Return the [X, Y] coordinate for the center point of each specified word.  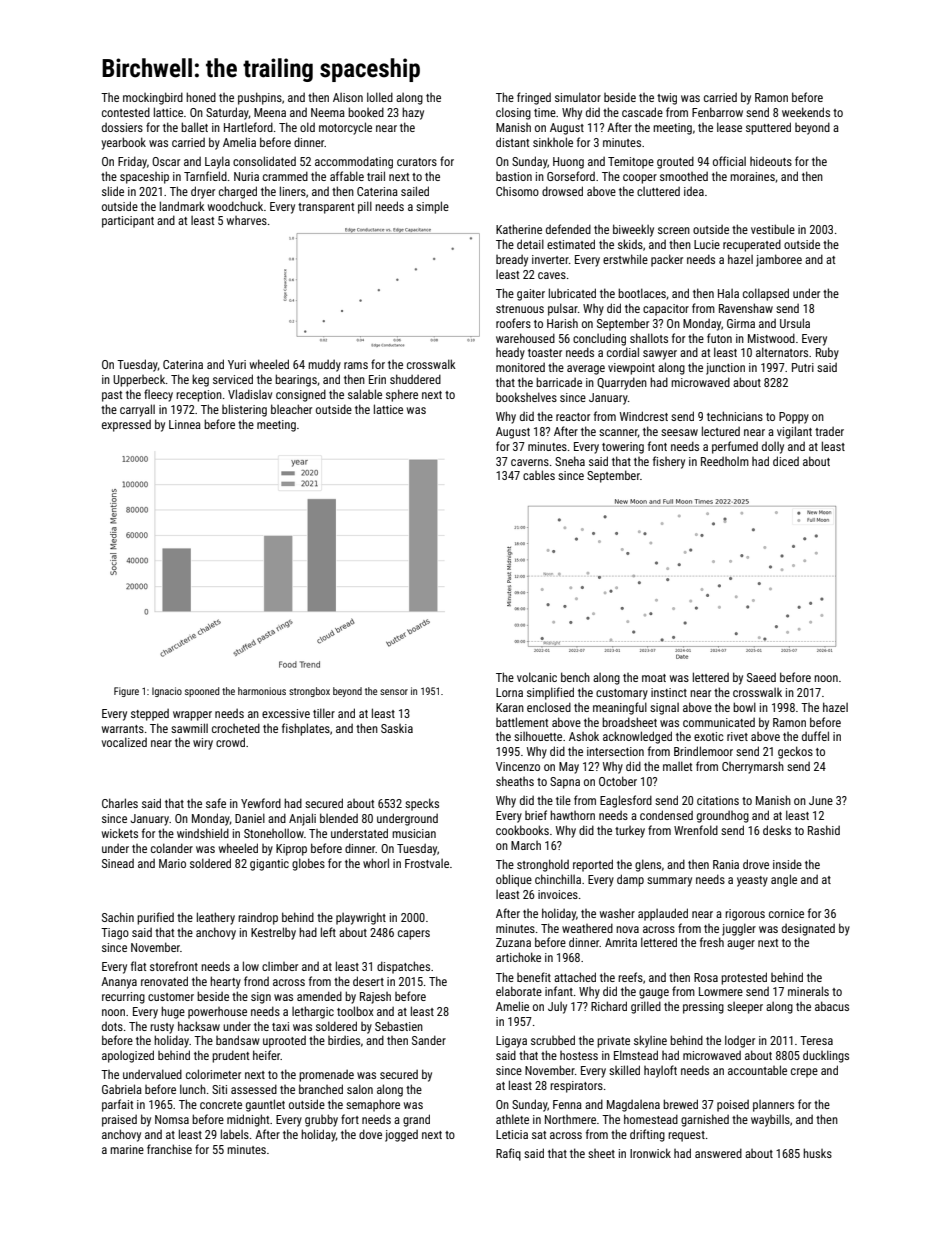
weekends [806, 112]
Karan [510, 707]
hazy [413, 113]
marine [127, 1149]
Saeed [761, 677]
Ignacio [167, 692]
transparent [326, 208]
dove [370, 1134]
